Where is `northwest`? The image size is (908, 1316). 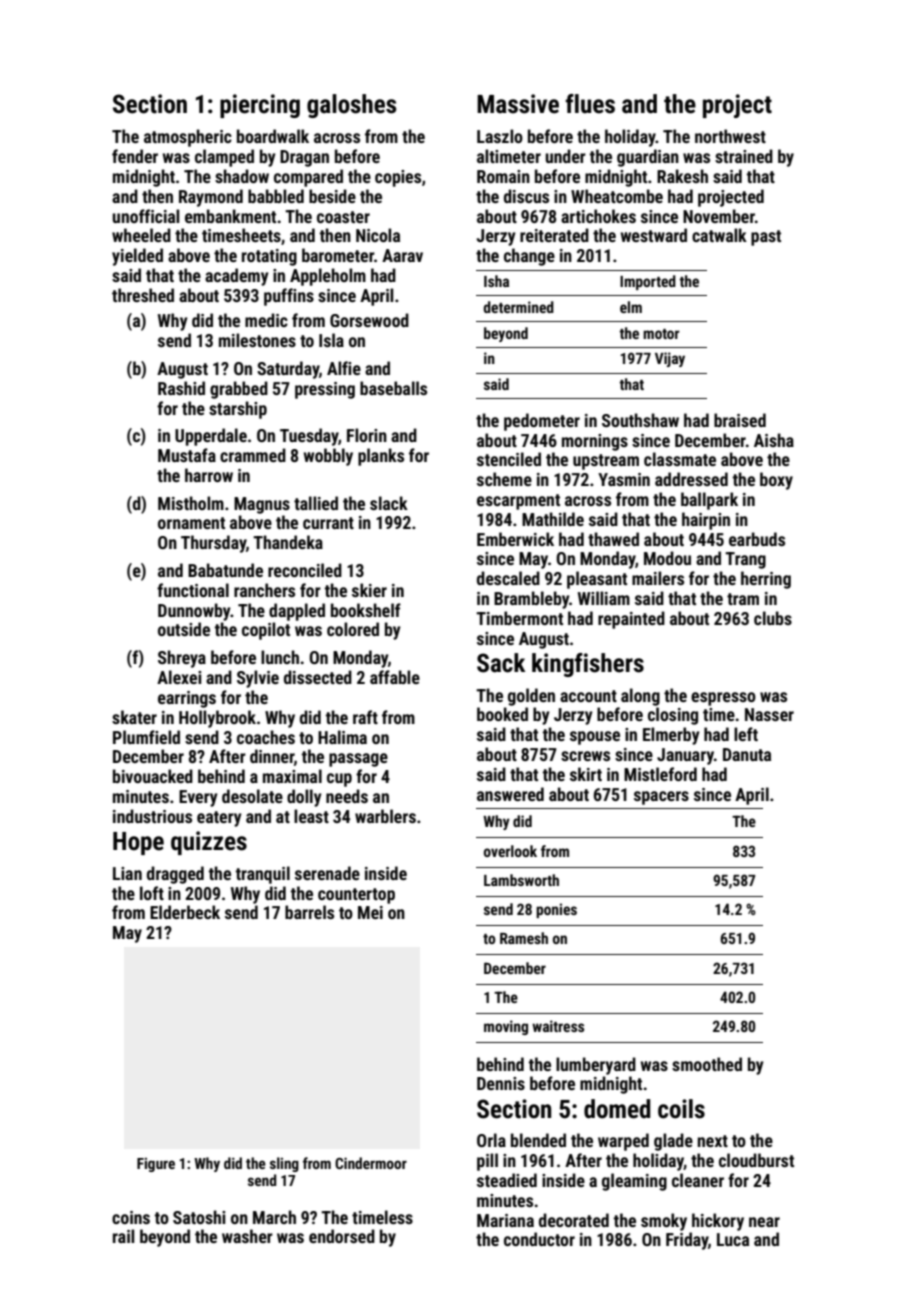
northwest is located at coordinates (730, 136).
